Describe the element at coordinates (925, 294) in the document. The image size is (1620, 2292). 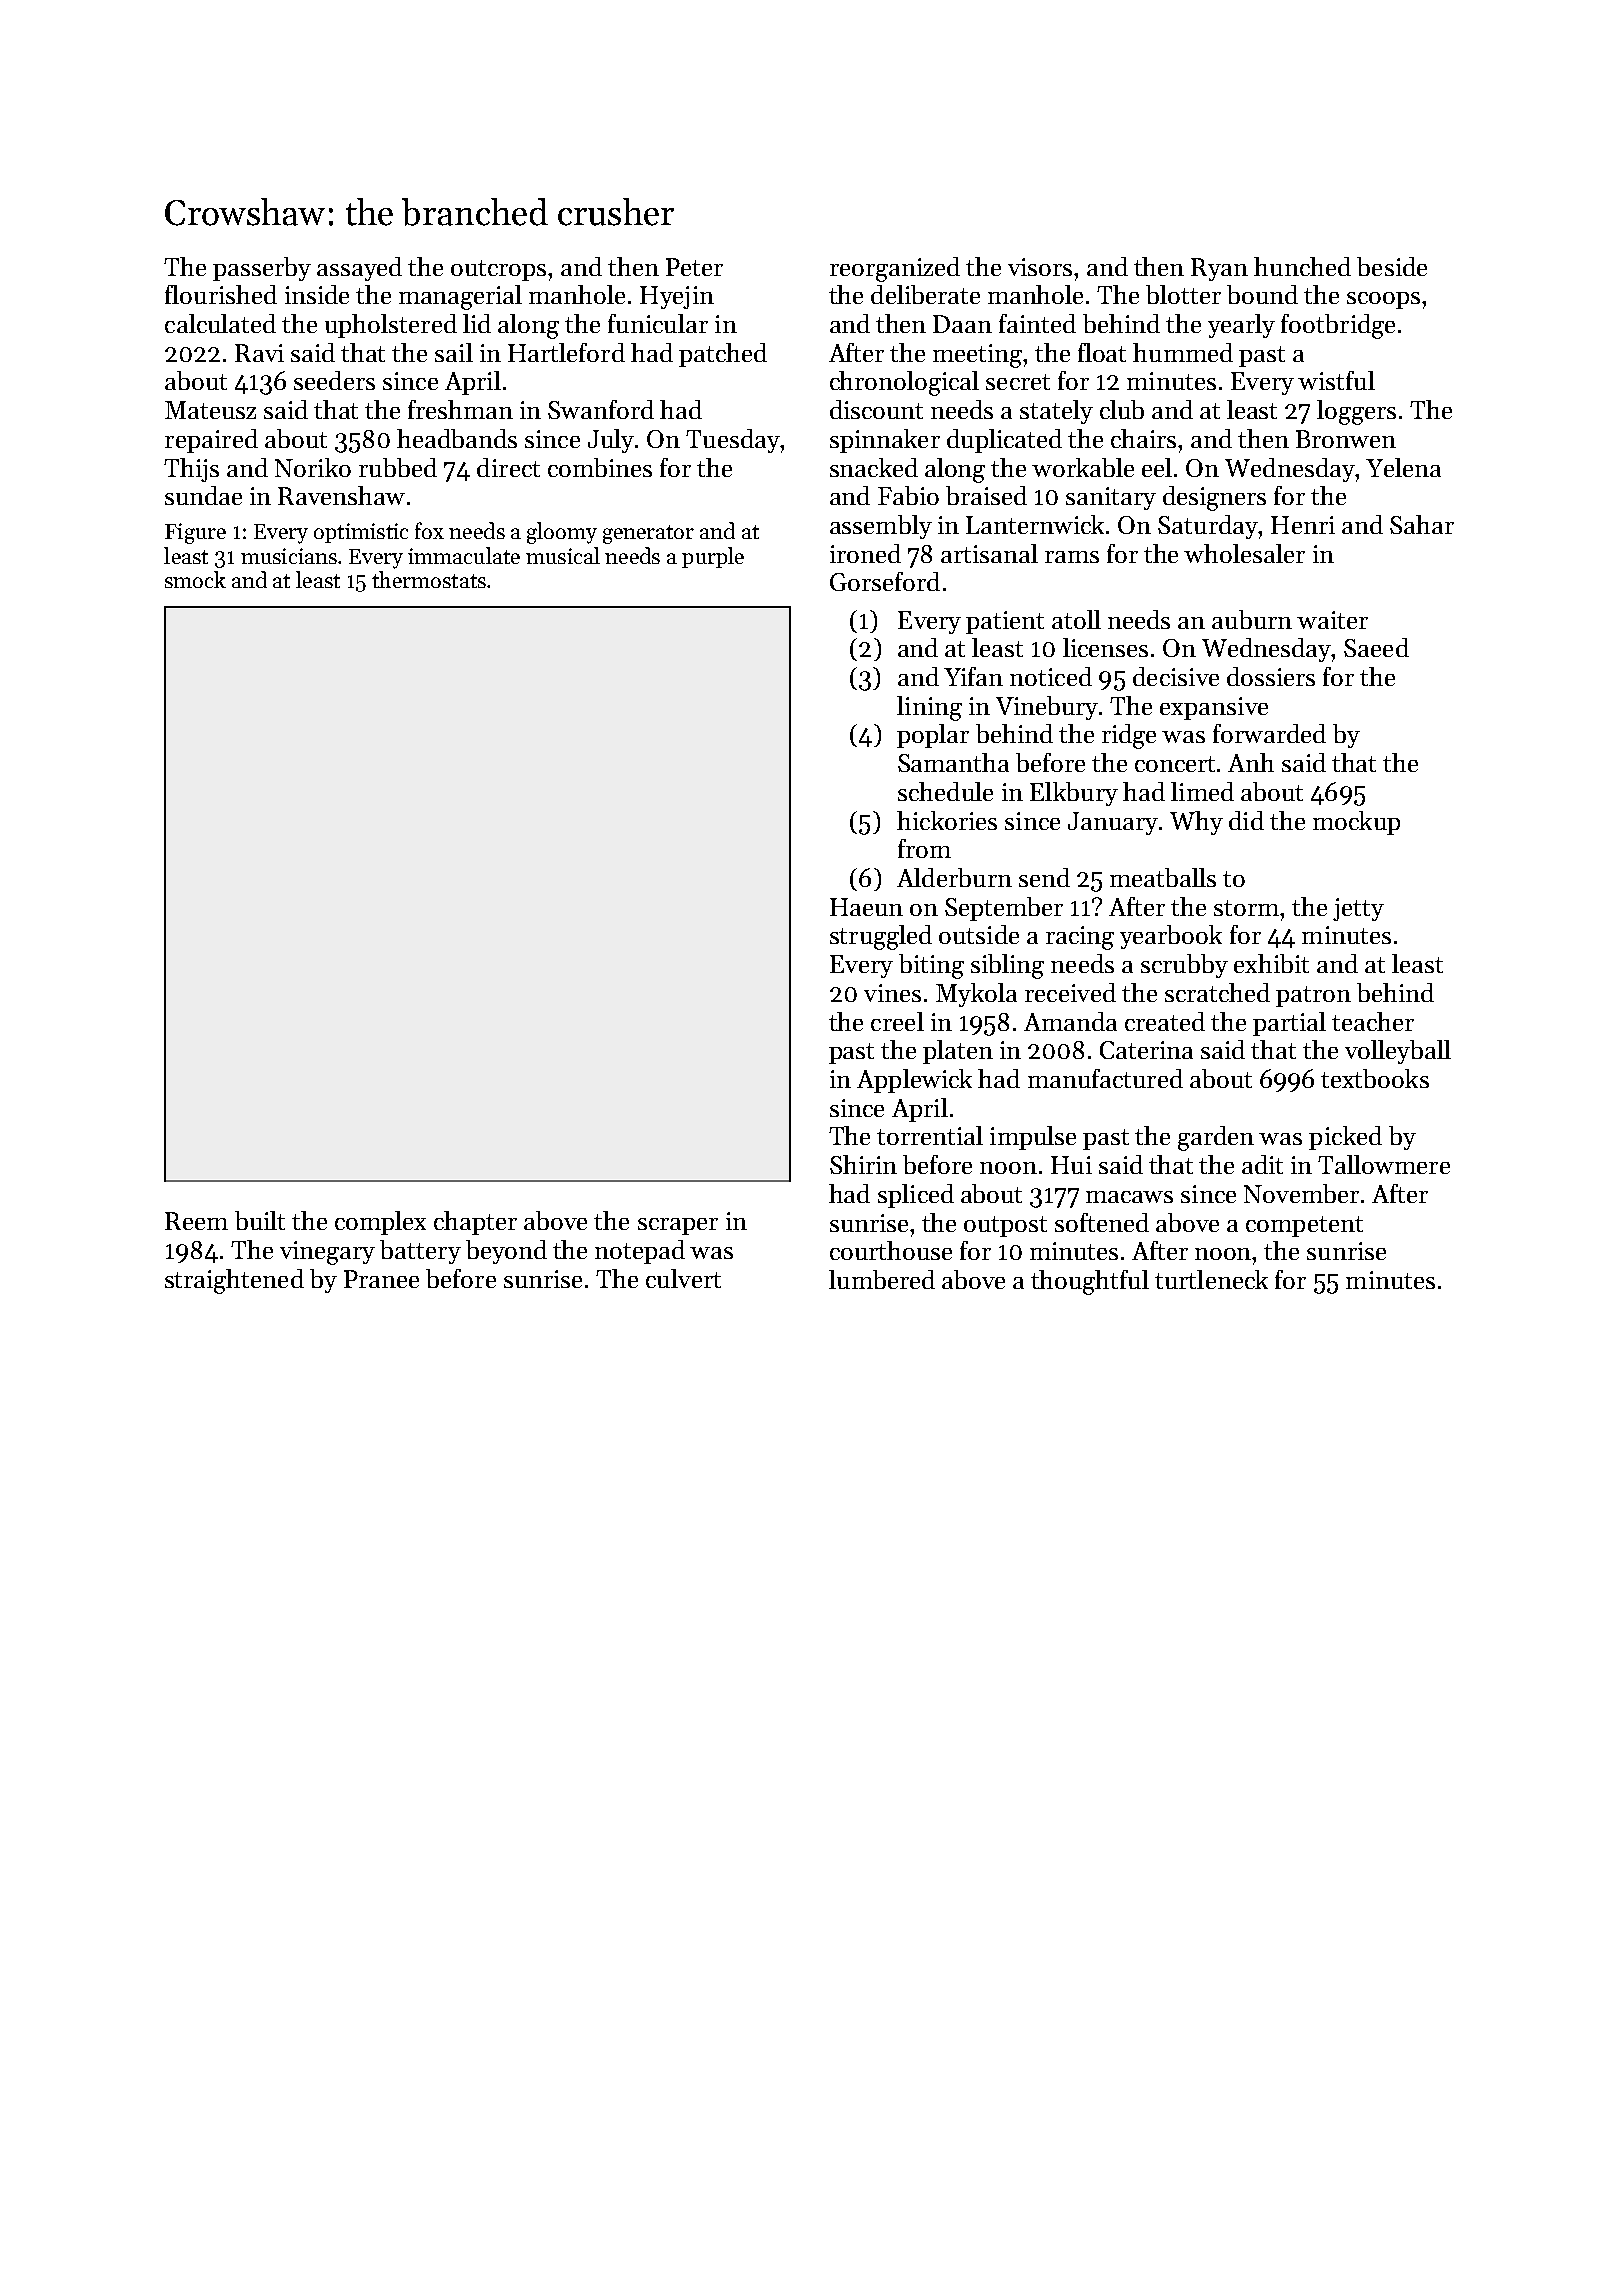
I see `deliberate` at that location.
